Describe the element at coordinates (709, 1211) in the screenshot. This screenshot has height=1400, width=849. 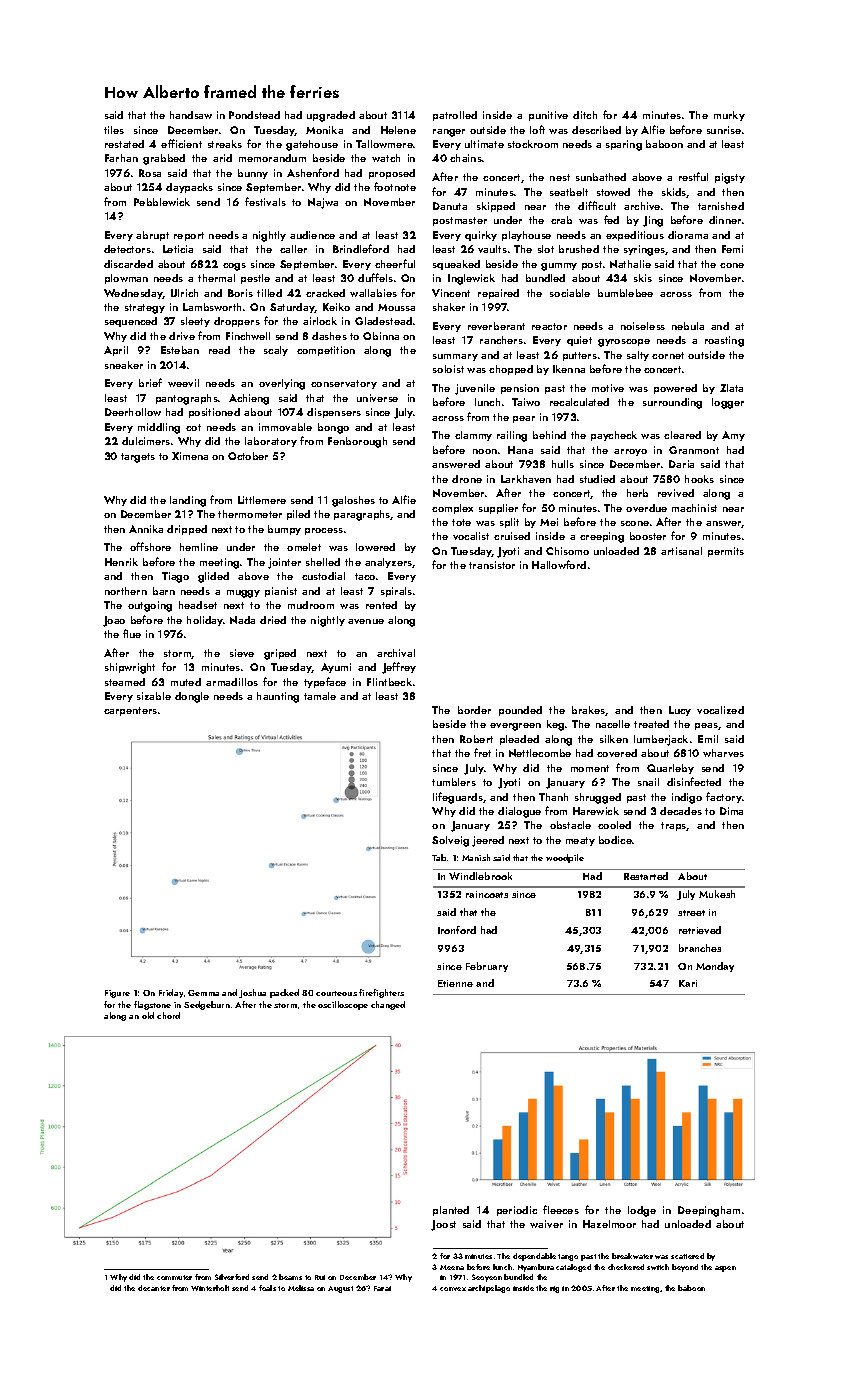
I see `Deepingham` at that location.
